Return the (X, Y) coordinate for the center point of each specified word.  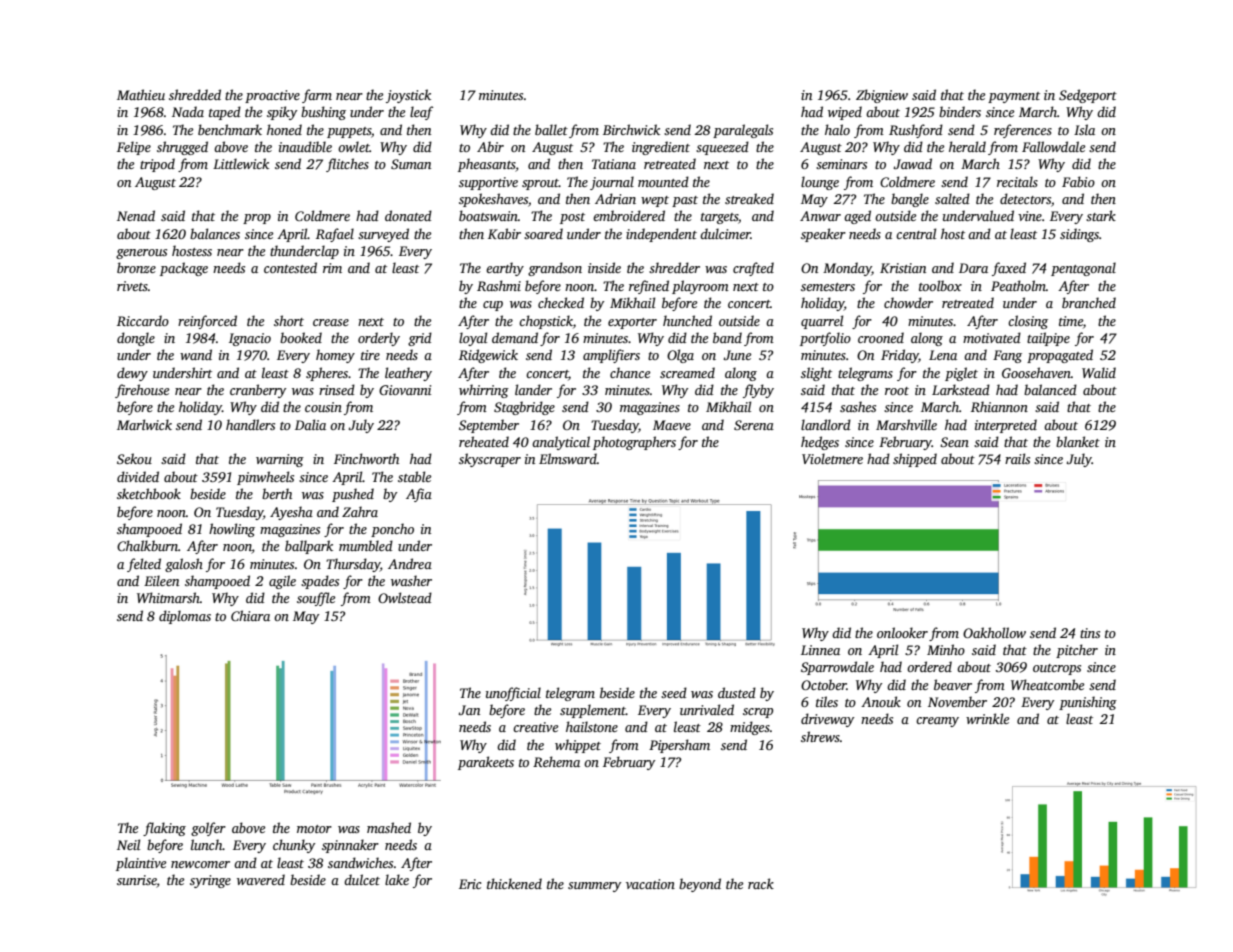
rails (1017, 458)
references (1023, 131)
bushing (323, 113)
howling (232, 530)
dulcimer (725, 233)
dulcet (362, 879)
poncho (392, 530)
